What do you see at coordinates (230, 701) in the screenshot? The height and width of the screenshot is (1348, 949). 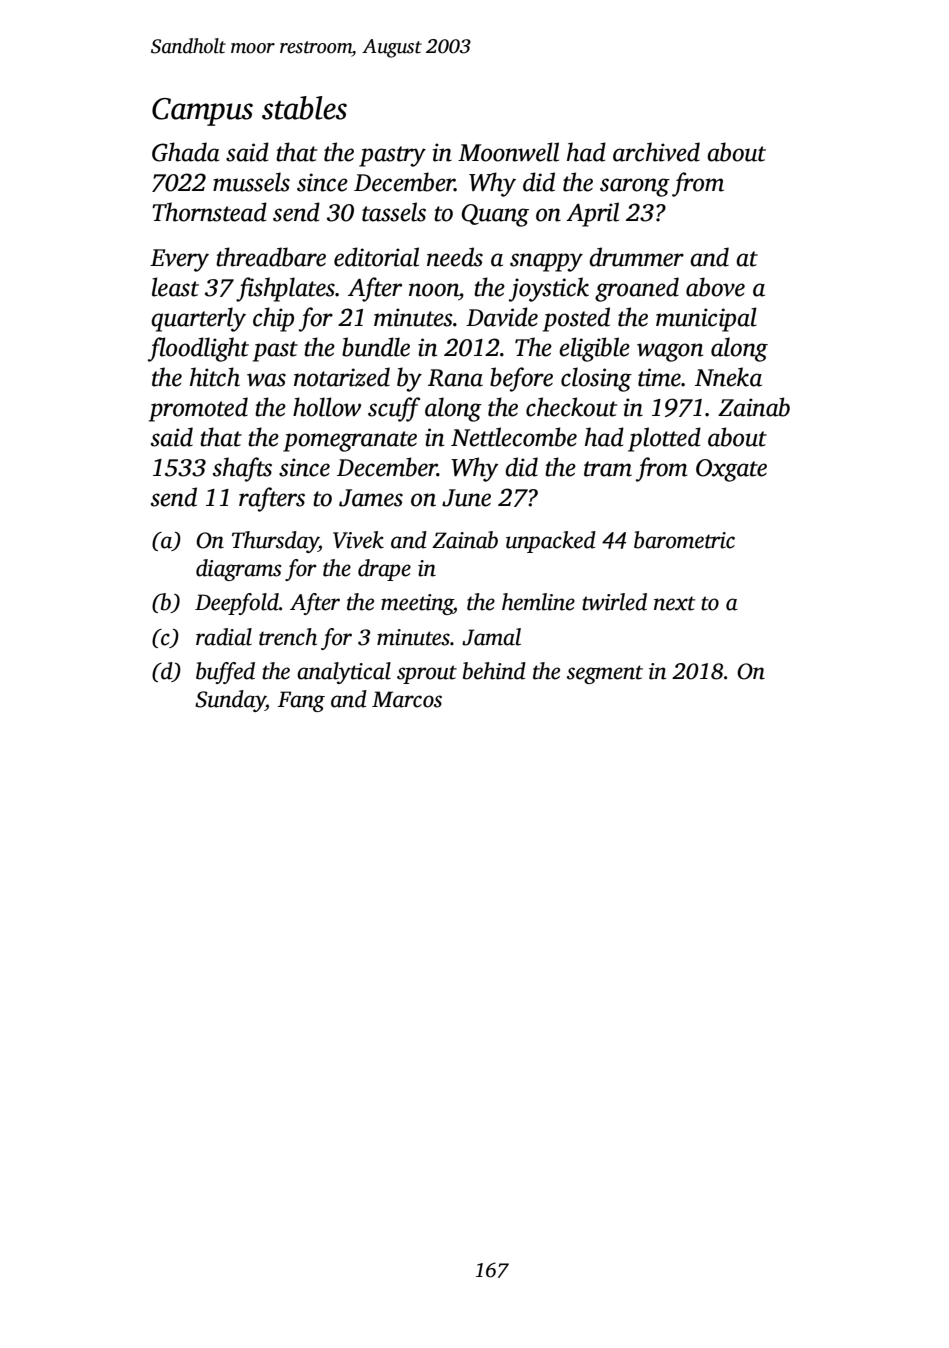 I see `Sunday` at bounding box center [230, 701].
